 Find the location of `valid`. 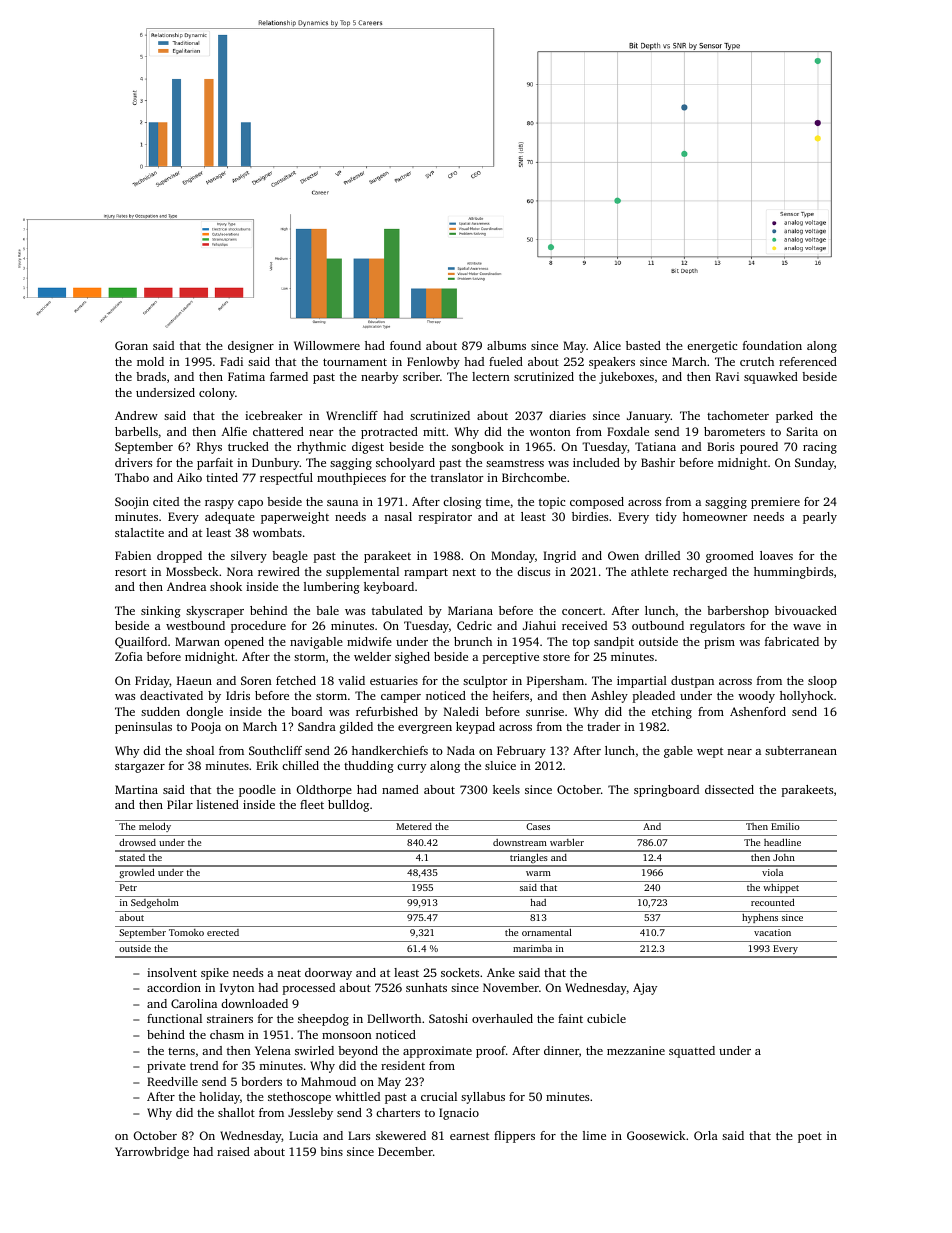

valid is located at coordinates (351, 680).
